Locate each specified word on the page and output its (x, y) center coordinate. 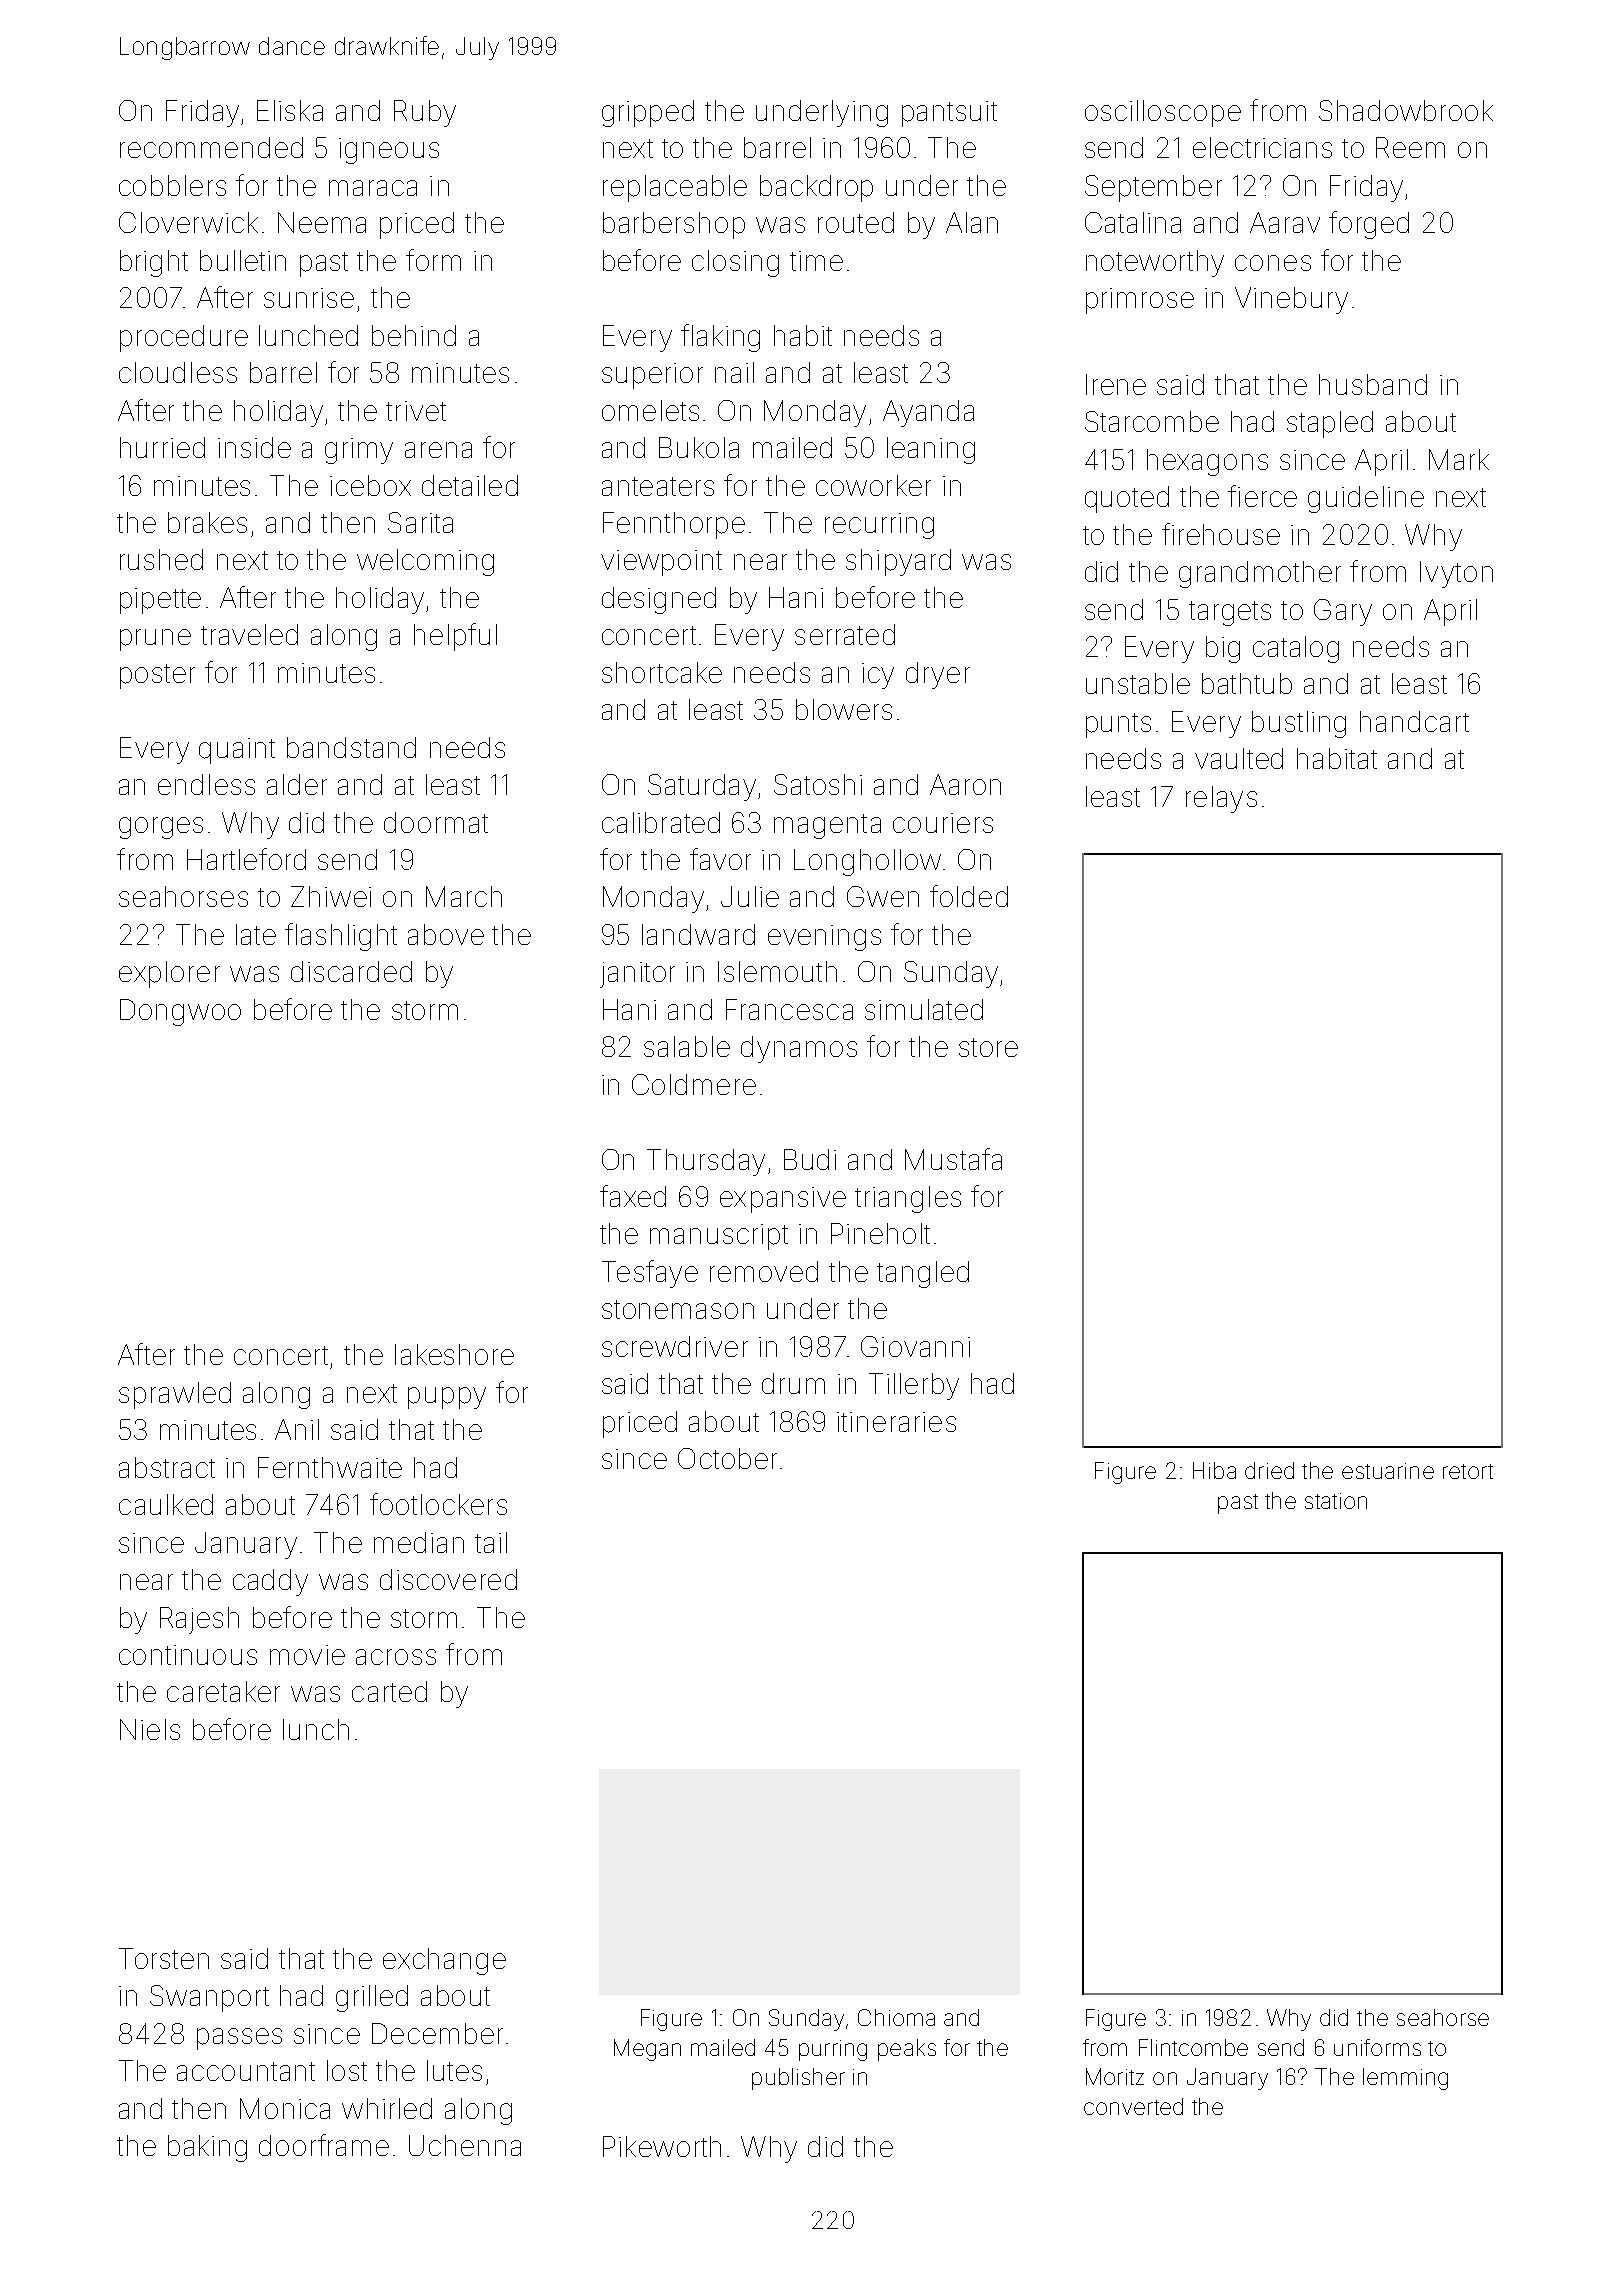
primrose (1140, 301)
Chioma (896, 2017)
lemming (1405, 2079)
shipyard (898, 562)
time (816, 261)
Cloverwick (188, 222)
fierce (1262, 496)
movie (307, 1655)
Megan (647, 2050)
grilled (372, 1998)
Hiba (1214, 1470)
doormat (436, 822)
